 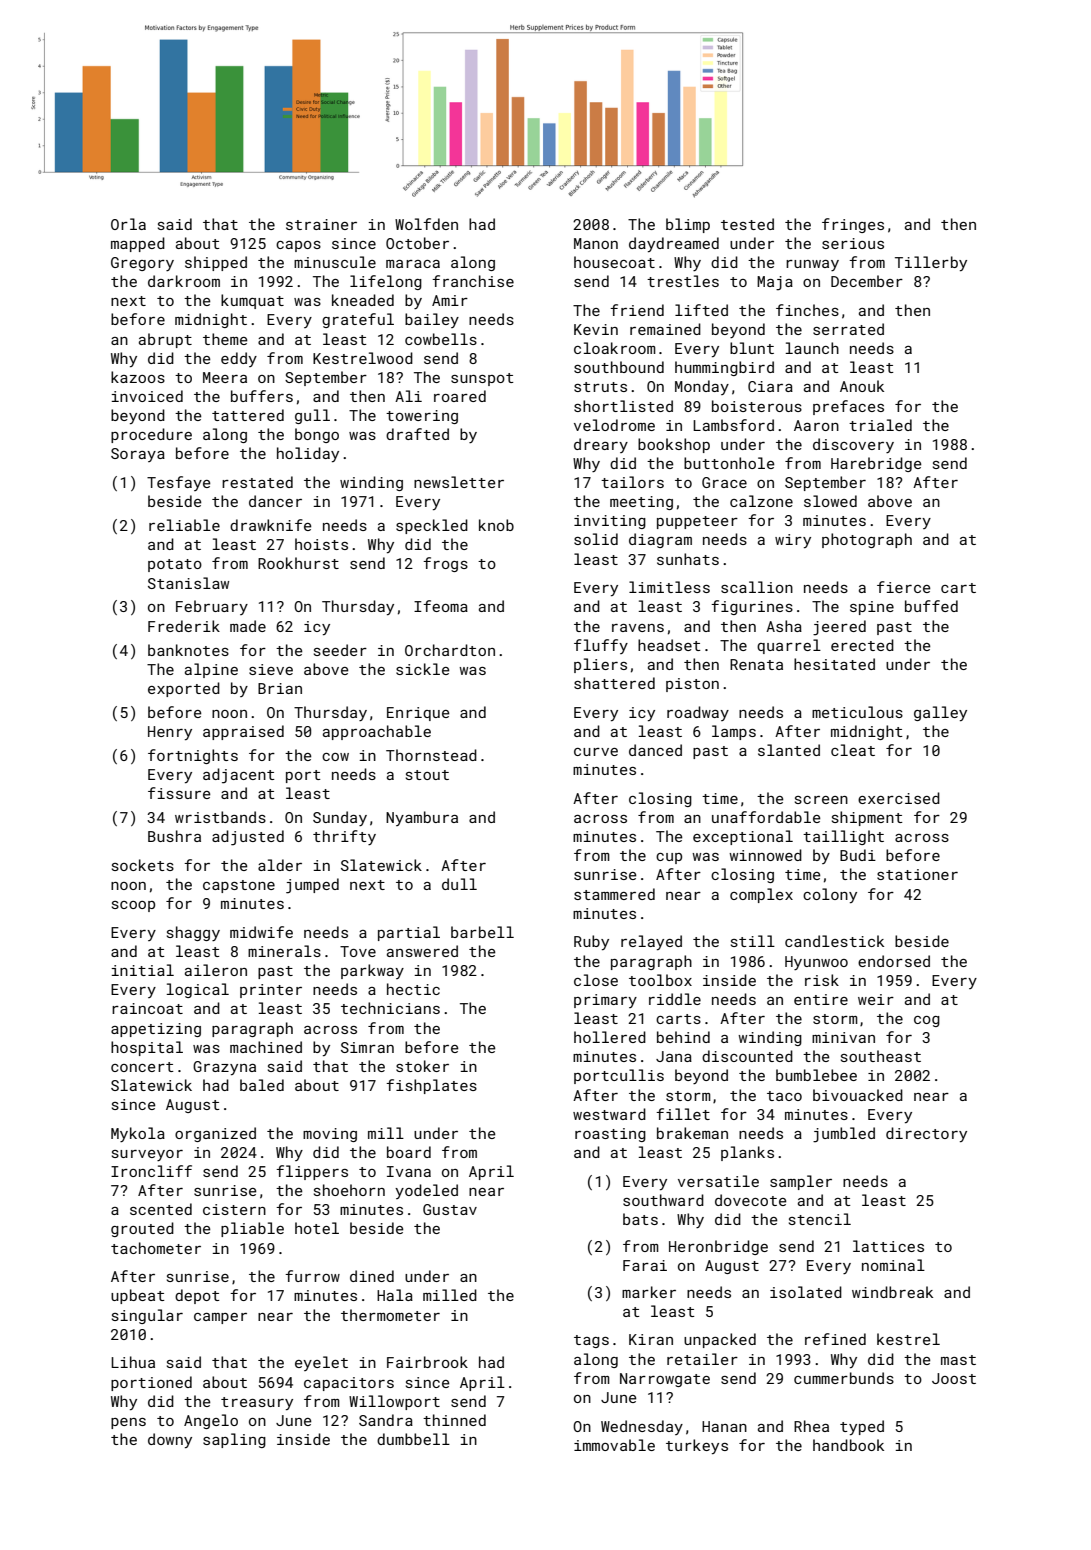 What do you see at coordinates (600, 387) in the page?
I see `struts` at bounding box center [600, 387].
